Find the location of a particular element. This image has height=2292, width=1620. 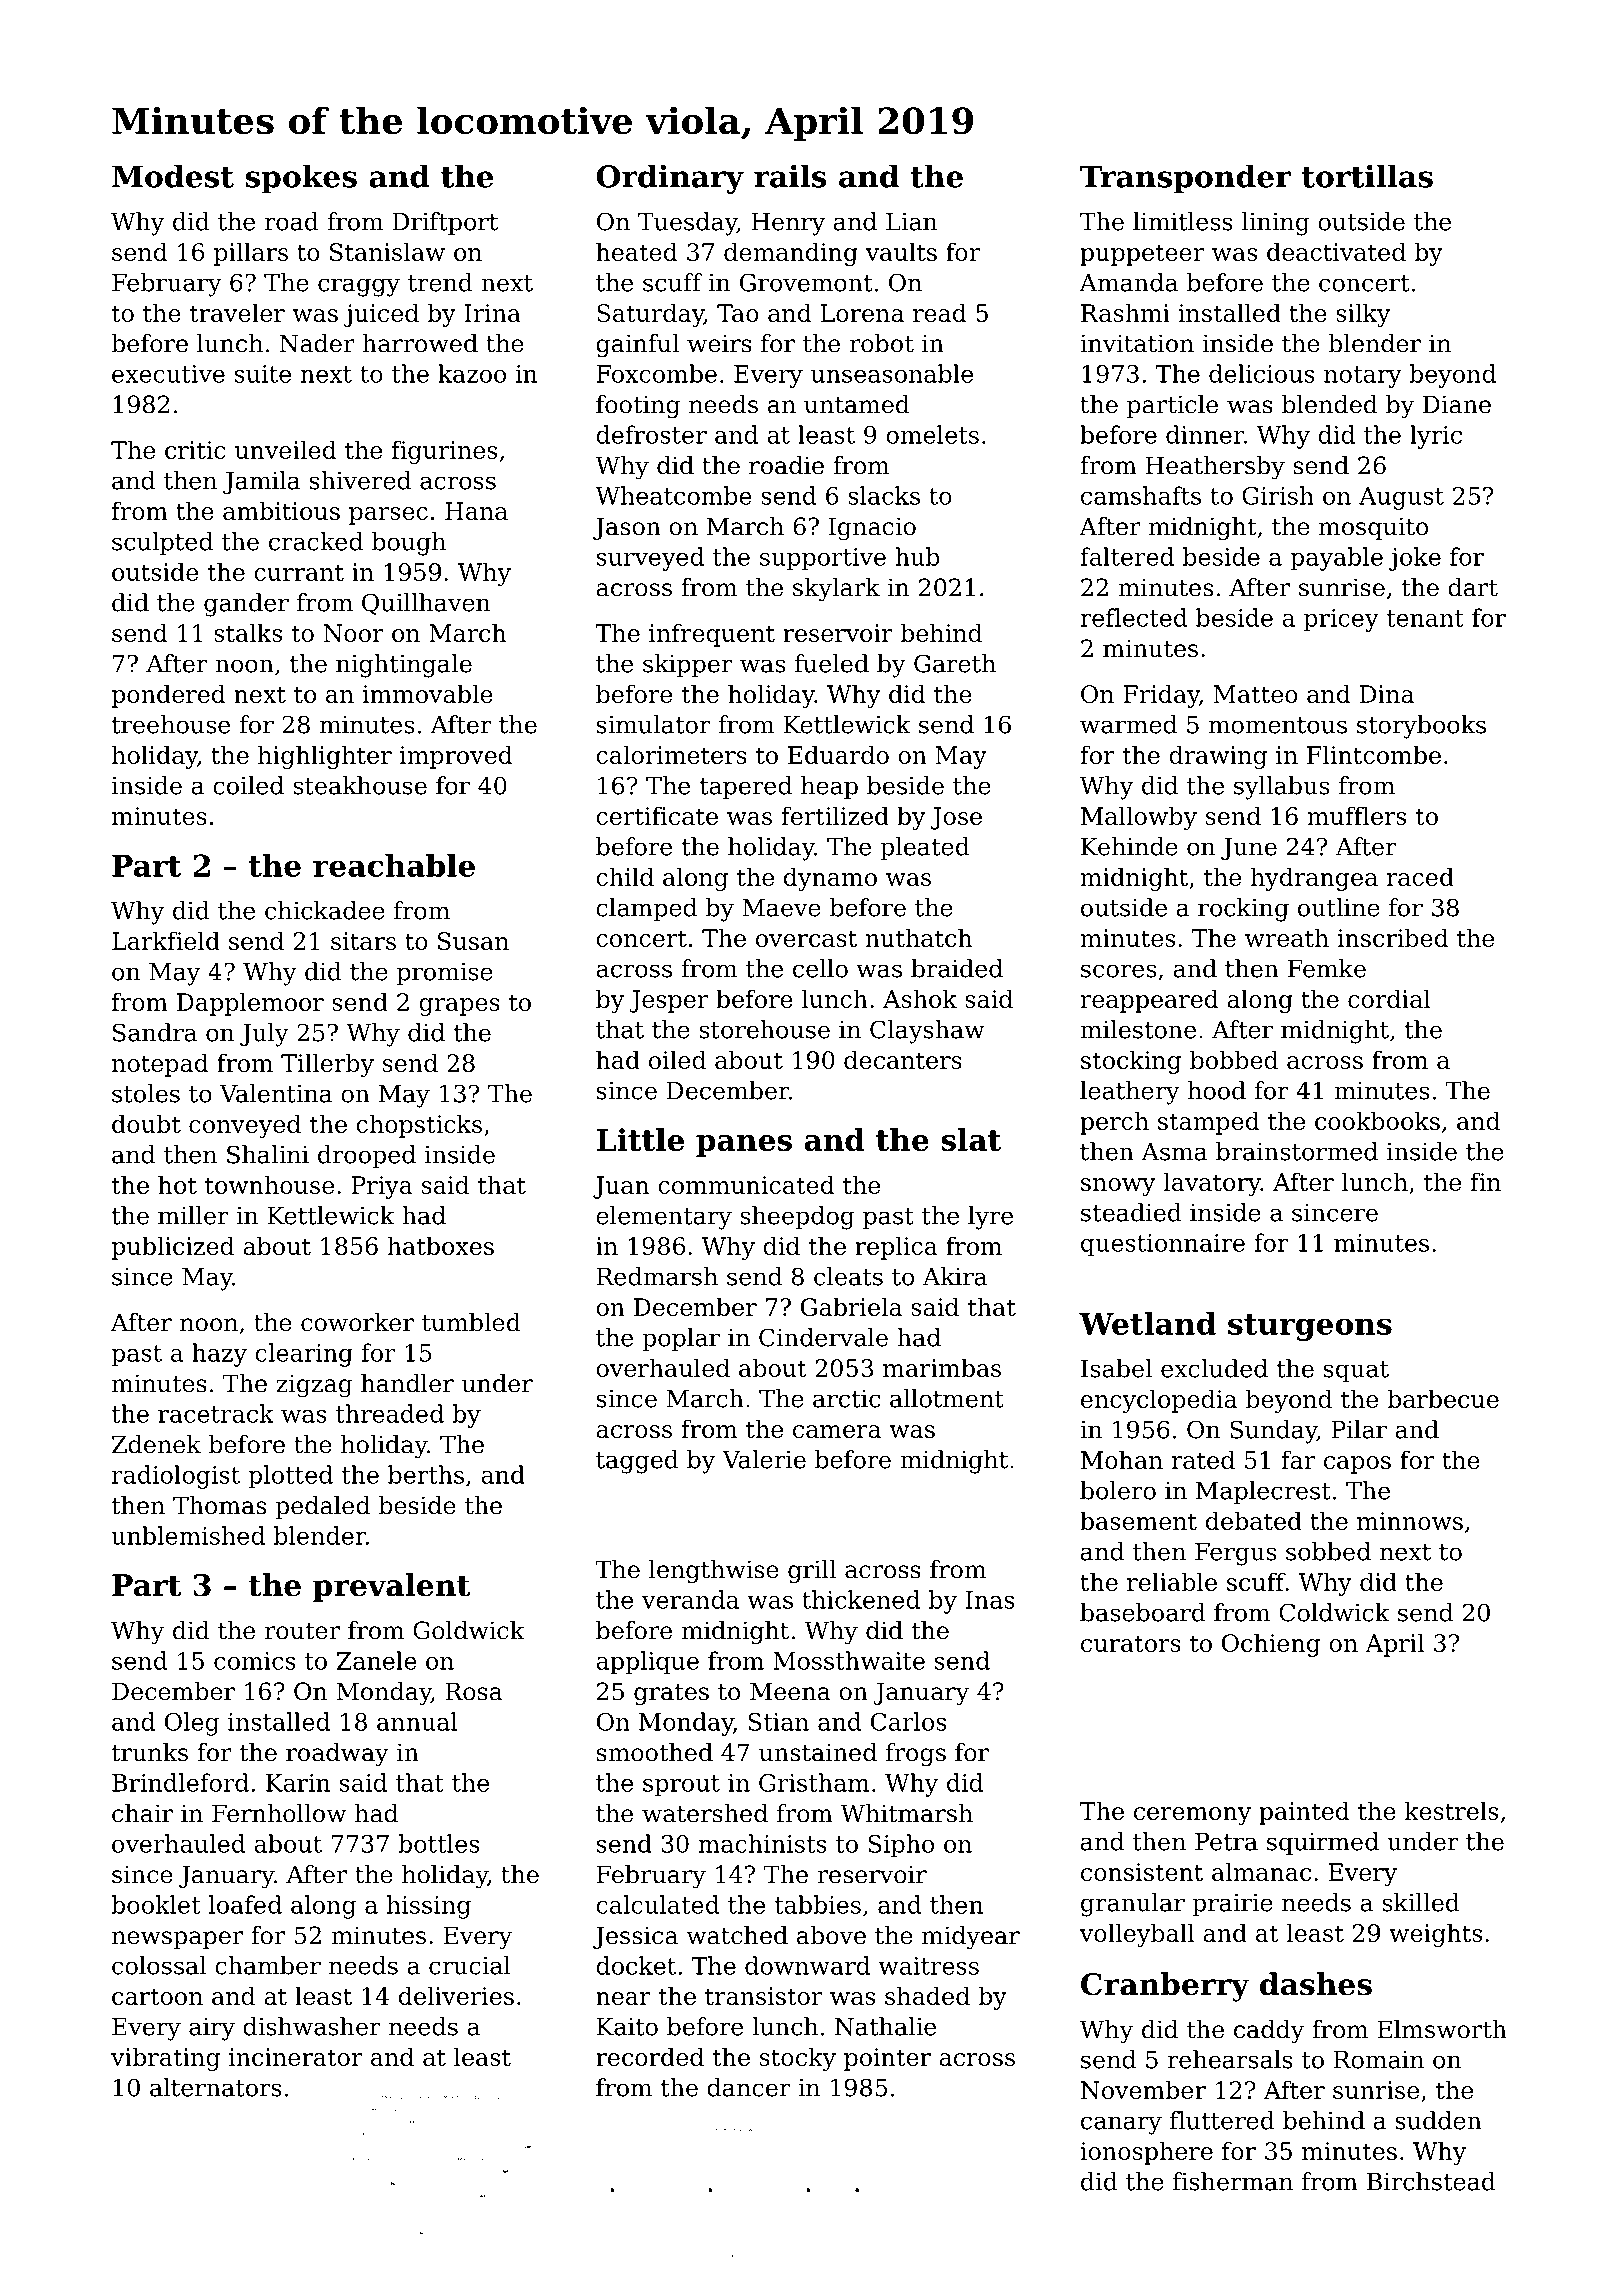

berths is located at coordinates (426, 1474).
